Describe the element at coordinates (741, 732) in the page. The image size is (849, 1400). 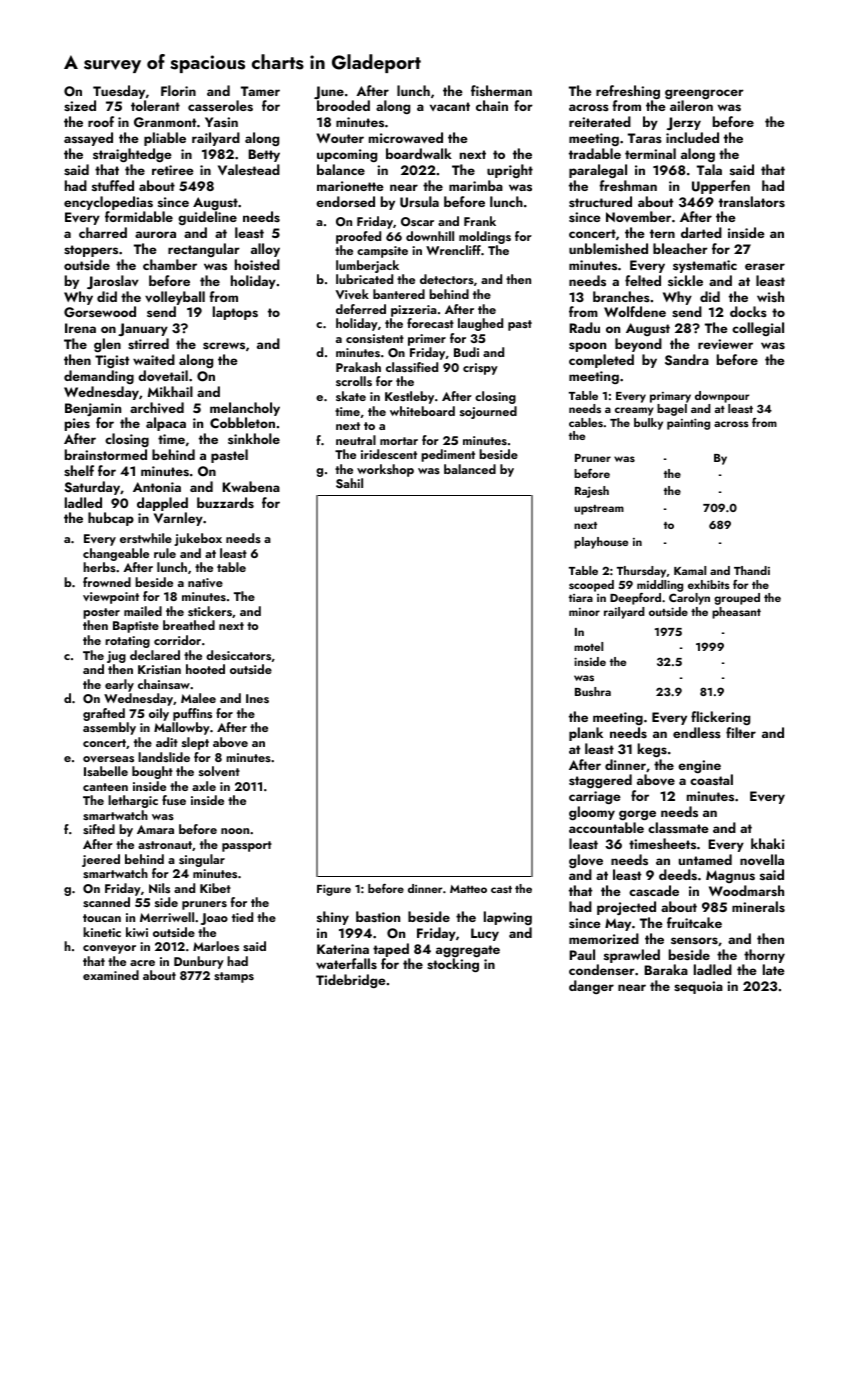
I see `filter` at that location.
